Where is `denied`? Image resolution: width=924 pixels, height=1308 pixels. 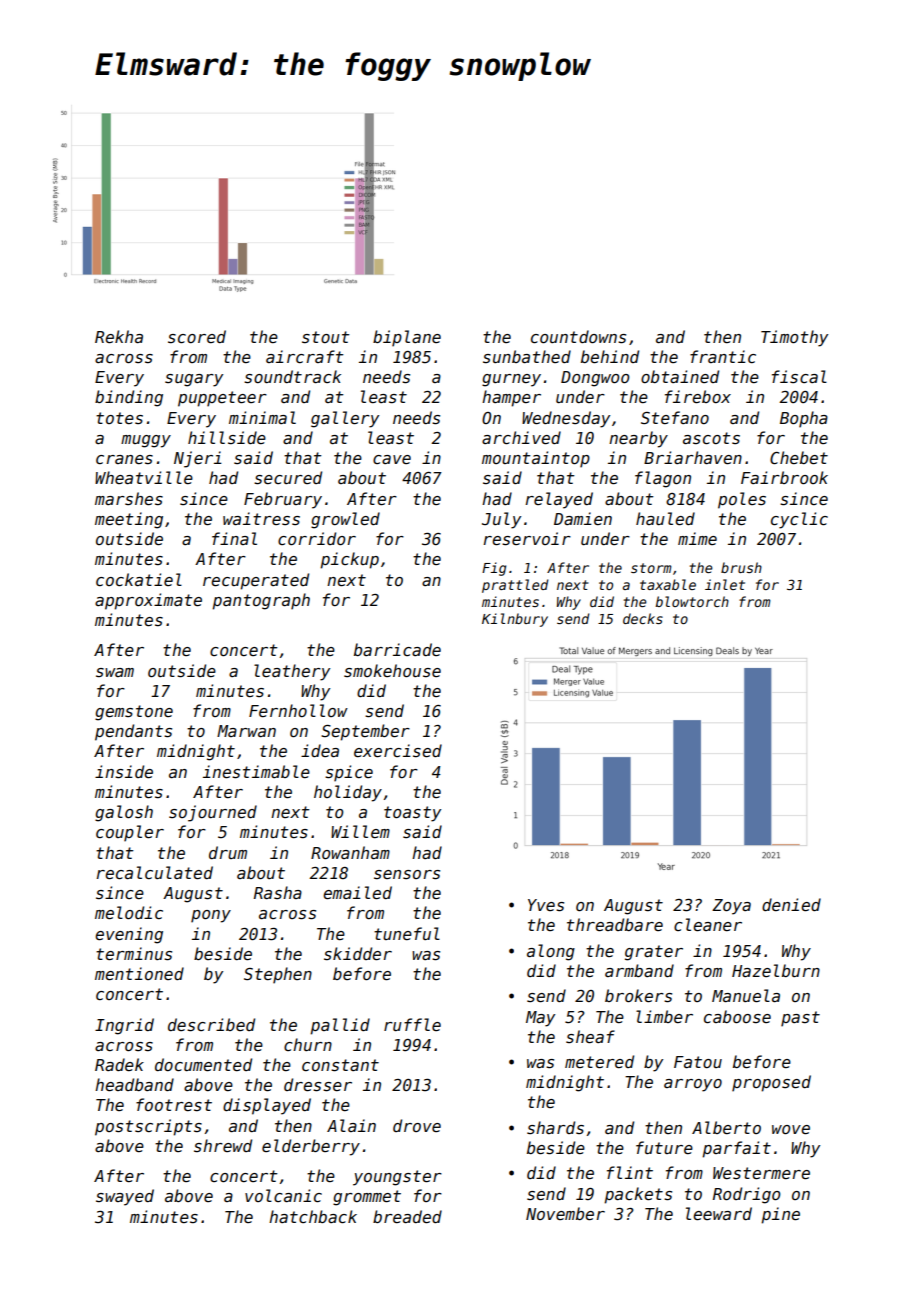 denied is located at coordinates (791, 905).
